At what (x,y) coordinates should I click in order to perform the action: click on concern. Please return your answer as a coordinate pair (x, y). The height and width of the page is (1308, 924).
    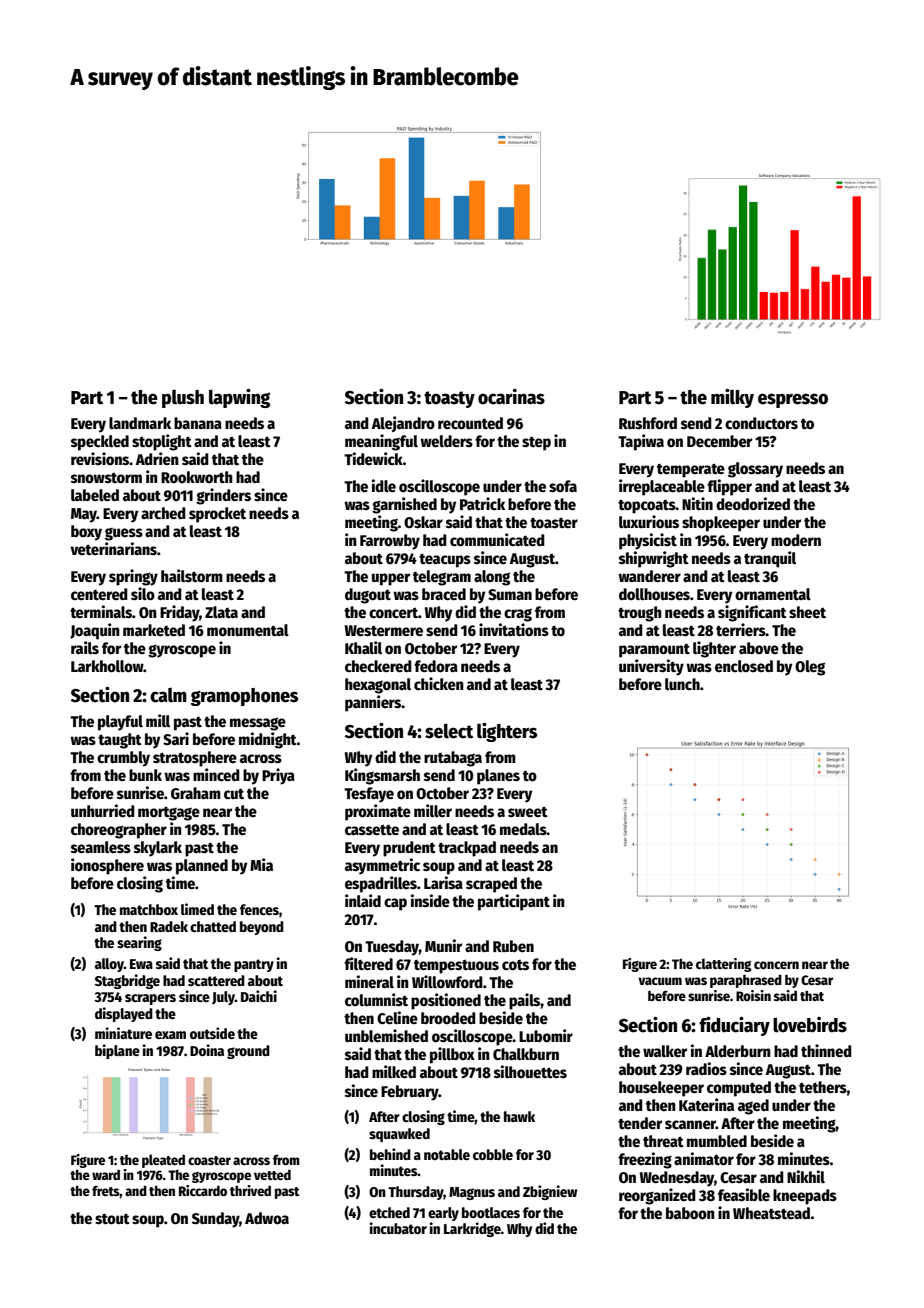
    Looking at the image, I should click on (776, 965).
